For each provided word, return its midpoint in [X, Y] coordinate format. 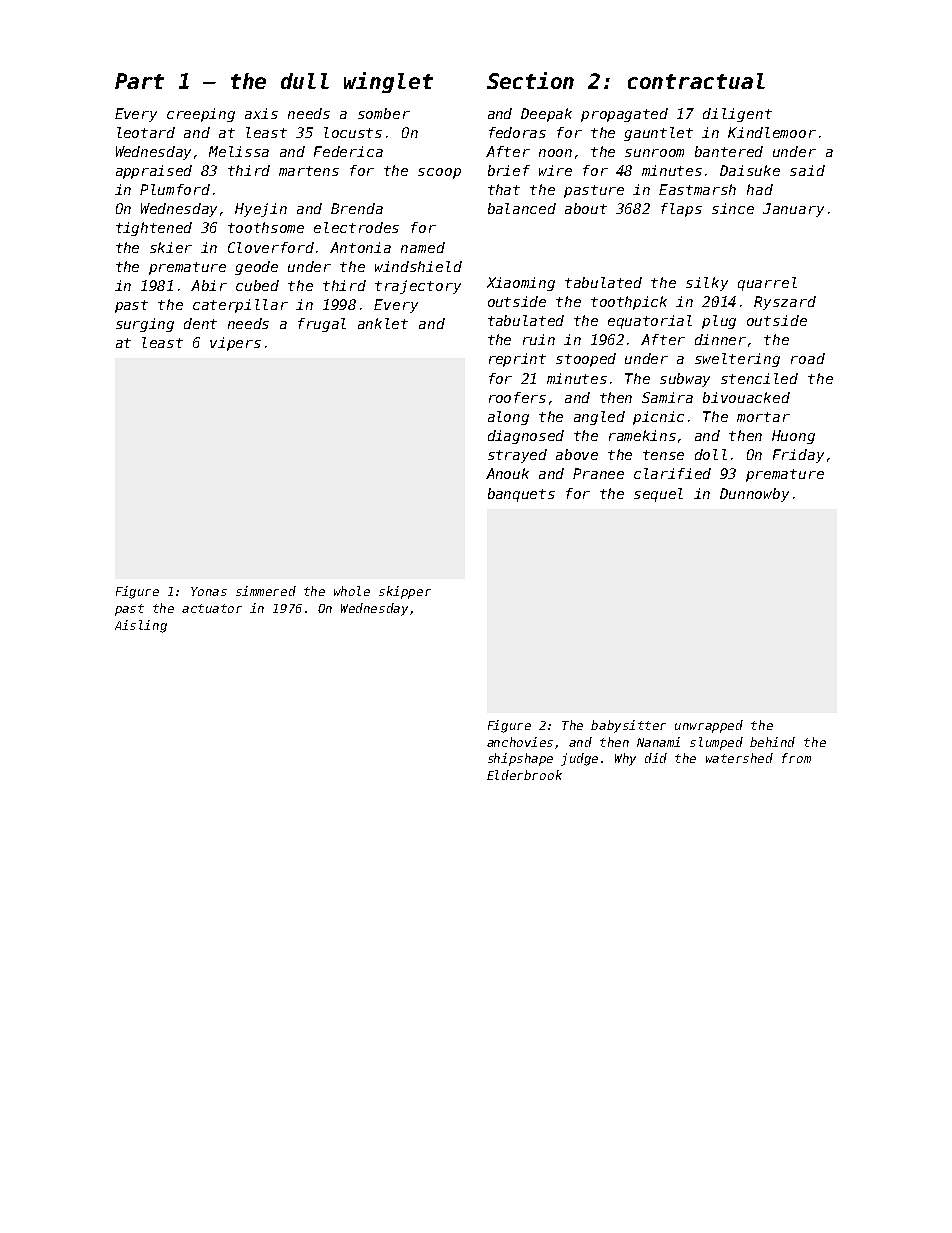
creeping [201, 115]
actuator [212, 608]
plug [719, 322]
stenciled [759, 378]
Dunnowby [754, 495]
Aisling [141, 626]
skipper [405, 592]
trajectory [418, 287]
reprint [517, 360]
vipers [235, 344]
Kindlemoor [772, 132]
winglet [388, 82]
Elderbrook [524, 775]
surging [145, 325]
